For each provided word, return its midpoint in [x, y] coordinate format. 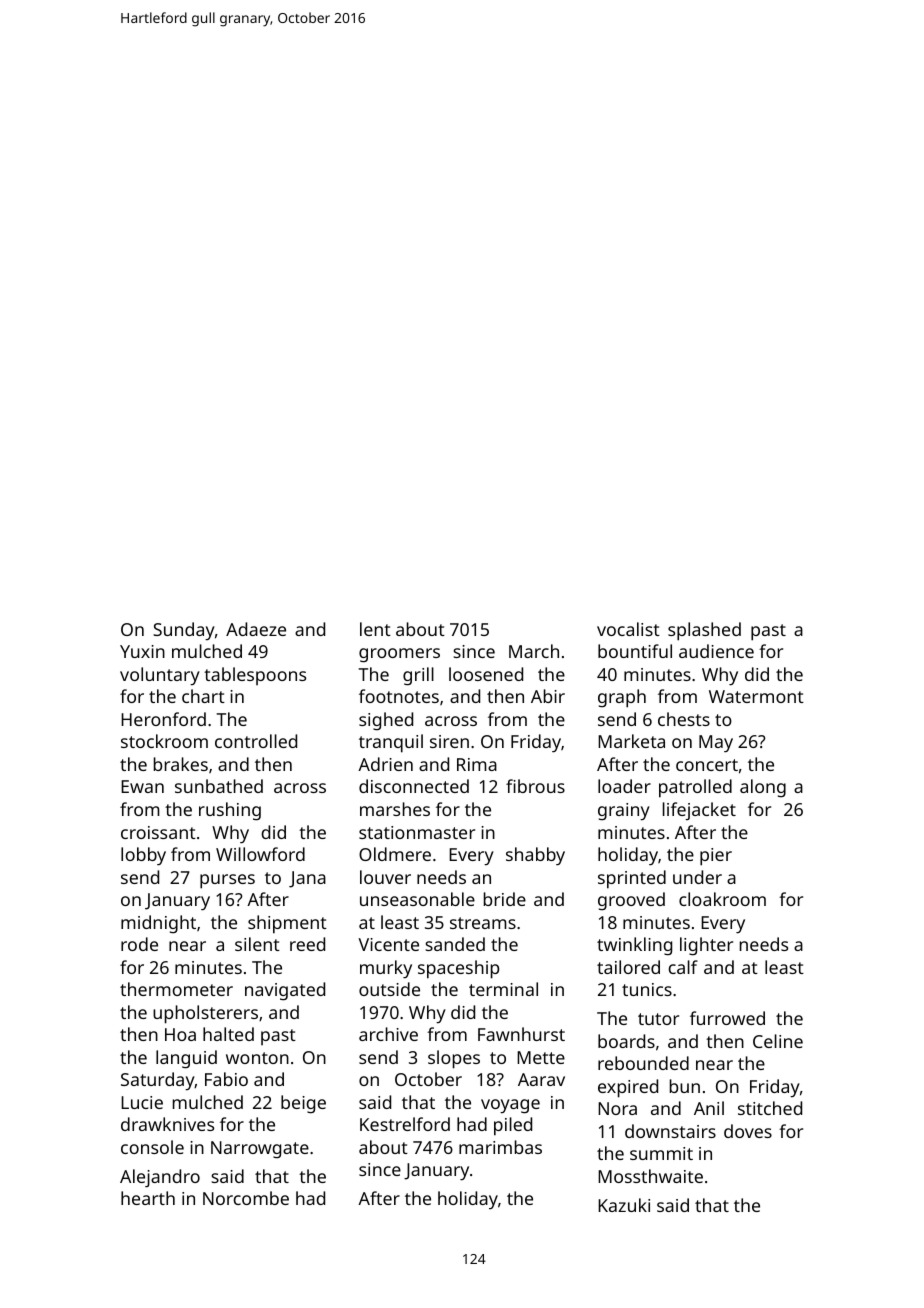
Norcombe [246, 1198]
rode [139, 944]
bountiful [635, 651]
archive [388, 1034]
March [534, 651]
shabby [535, 856]
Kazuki [624, 1205]
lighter [706, 946]
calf [683, 967]
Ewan [142, 786]
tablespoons [255, 676]
